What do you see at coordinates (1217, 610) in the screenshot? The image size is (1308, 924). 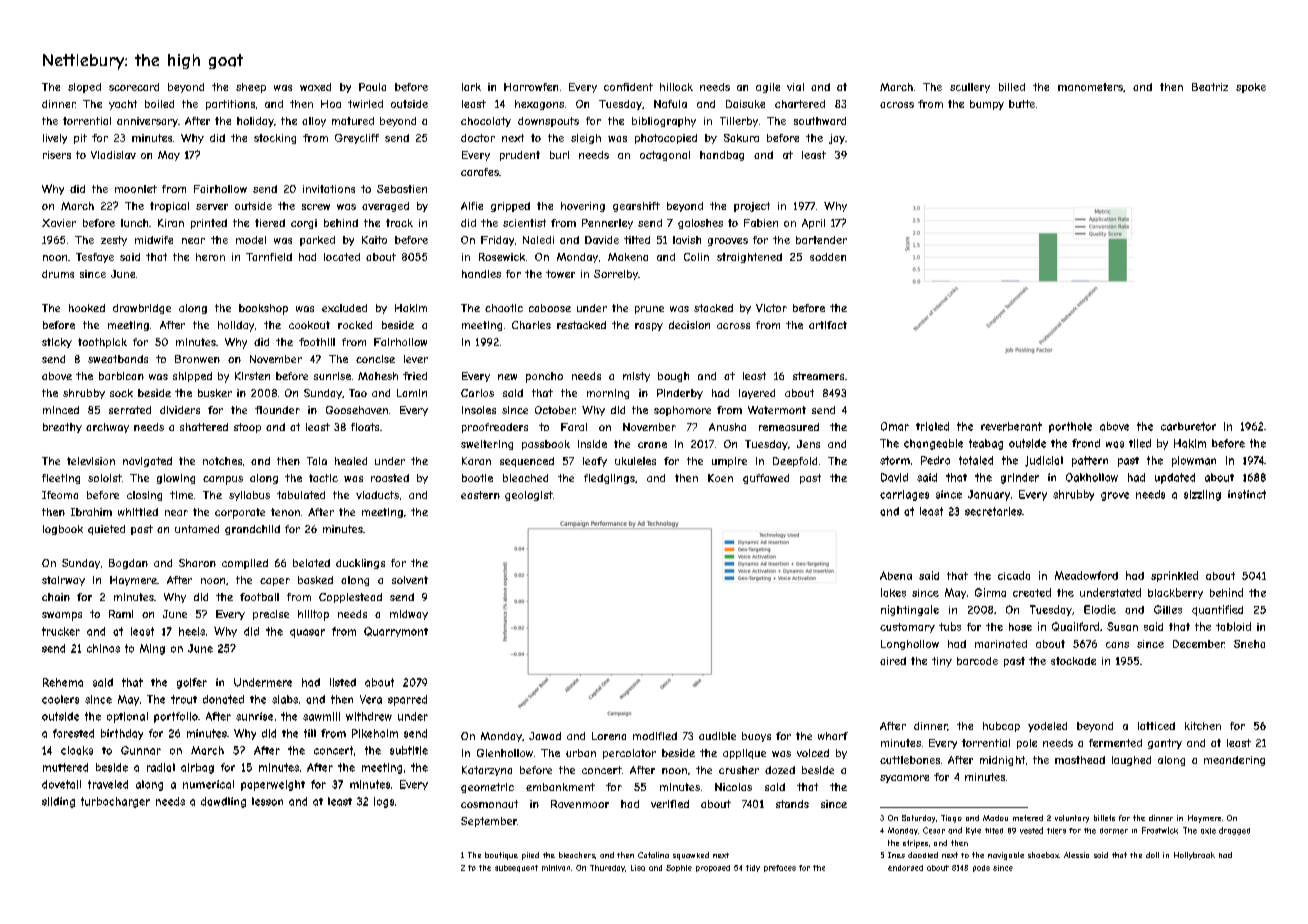 I see `quantified` at bounding box center [1217, 610].
